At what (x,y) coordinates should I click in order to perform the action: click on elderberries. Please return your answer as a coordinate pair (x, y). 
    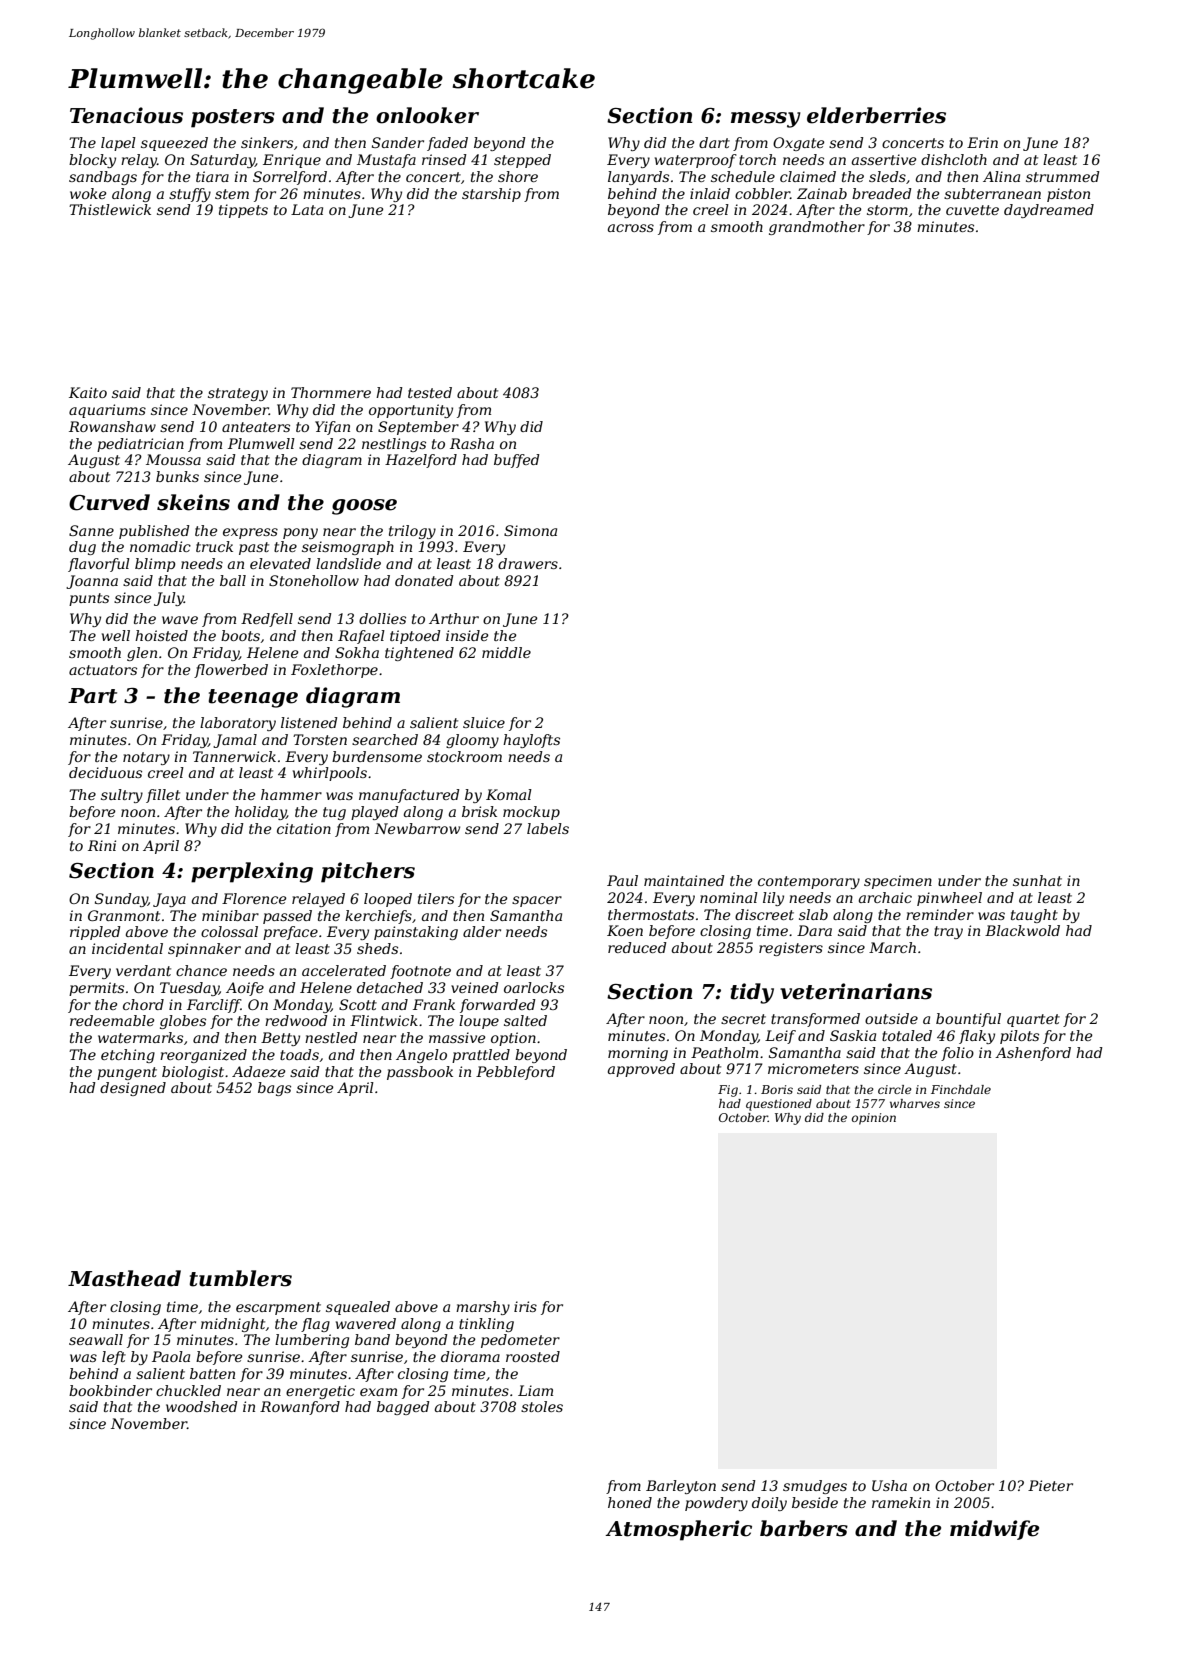
    Looking at the image, I should click on (876, 115).
